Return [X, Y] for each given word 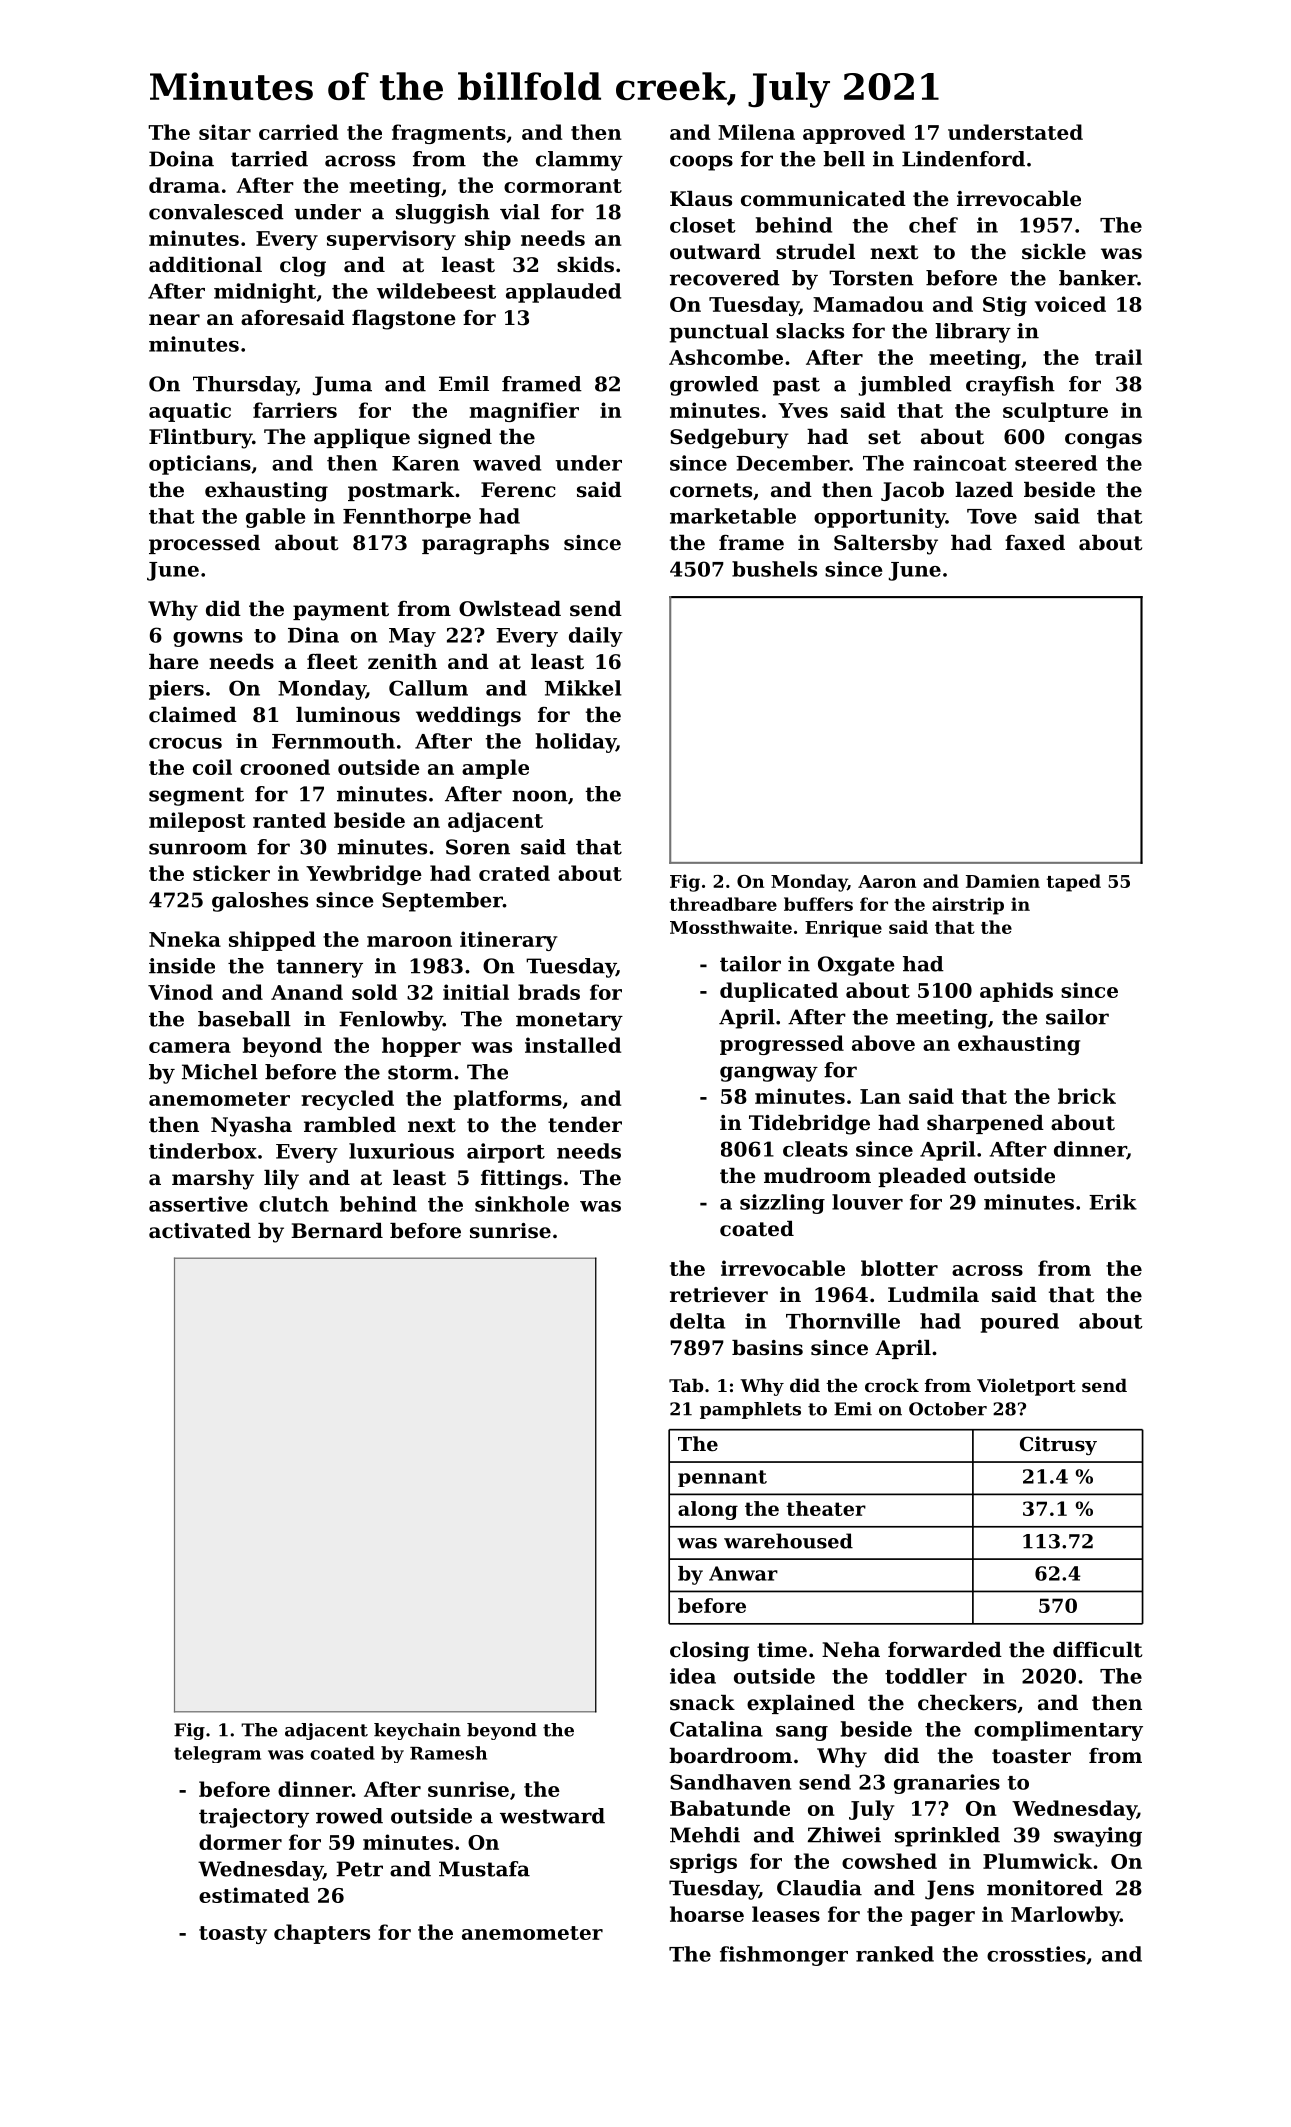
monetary [569, 1021]
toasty [233, 1935]
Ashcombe [726, 357]
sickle [1054, 252]
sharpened [985, 1124]
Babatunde [730, 1808]
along [708, 1510]
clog [303, 267]
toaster [1031, 1756]
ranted [289, 820]
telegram [217, 1754]
